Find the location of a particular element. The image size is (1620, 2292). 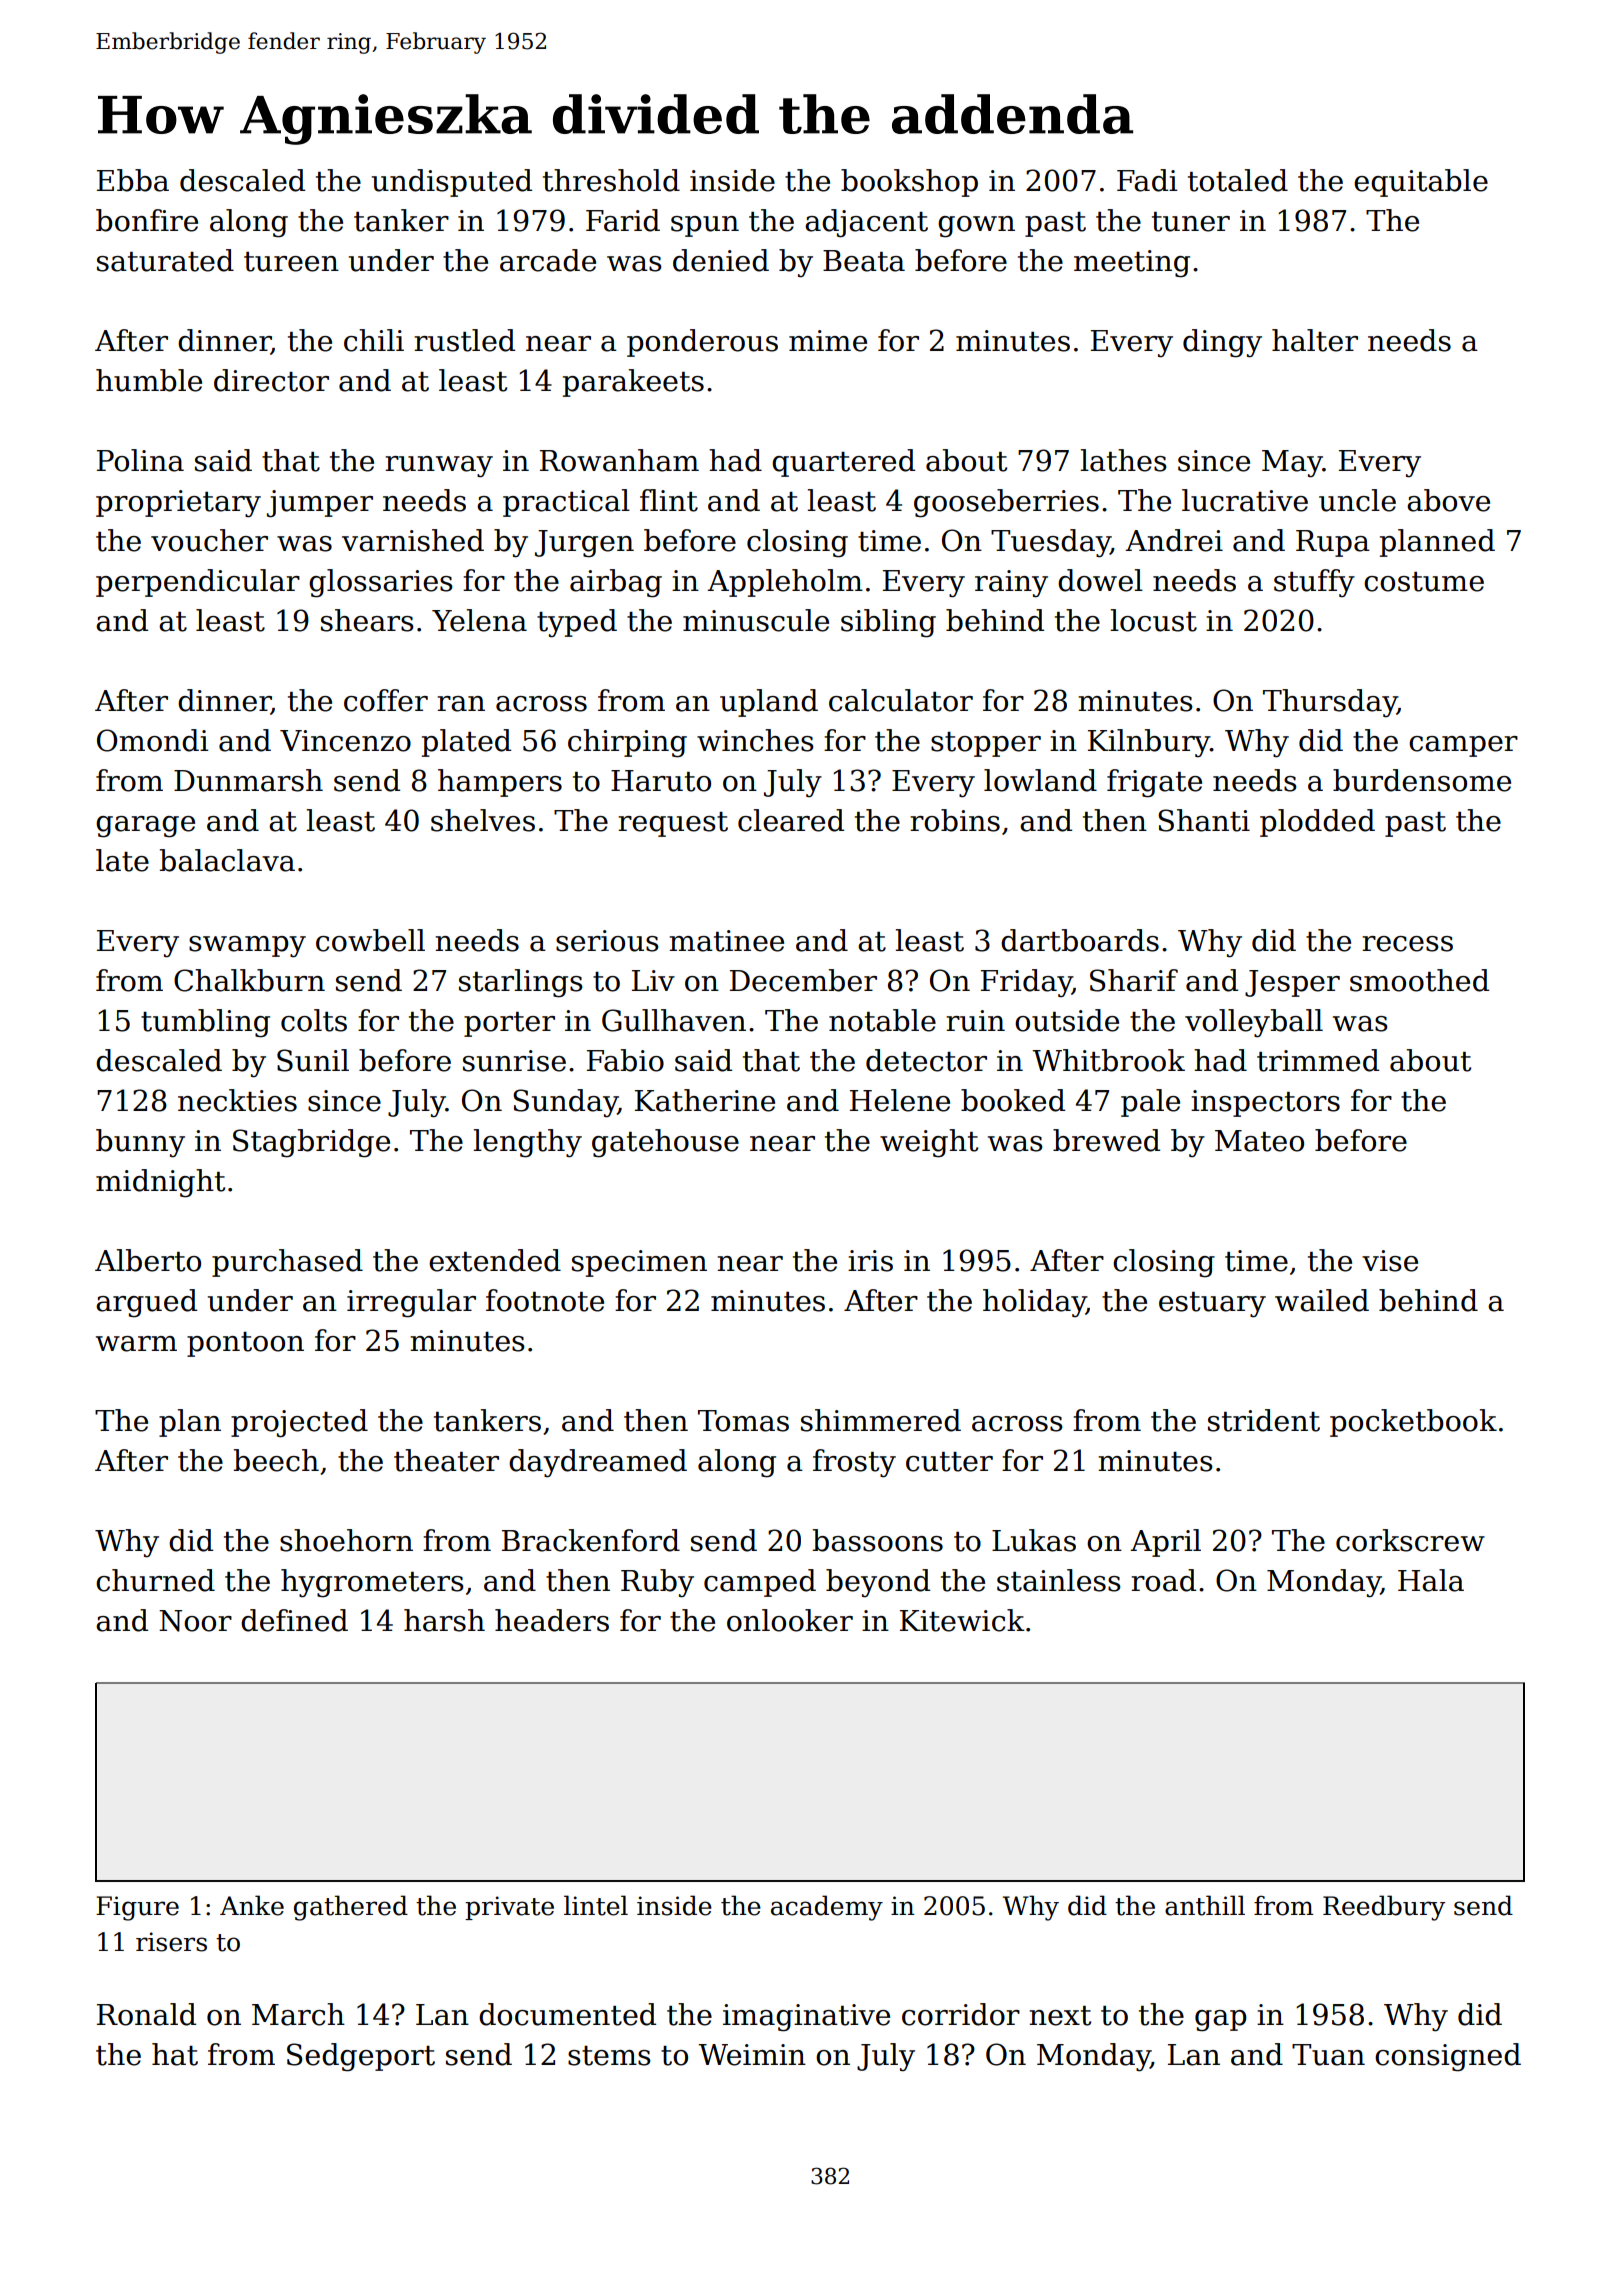

estuary is located at coordinates (1212, 1305).
